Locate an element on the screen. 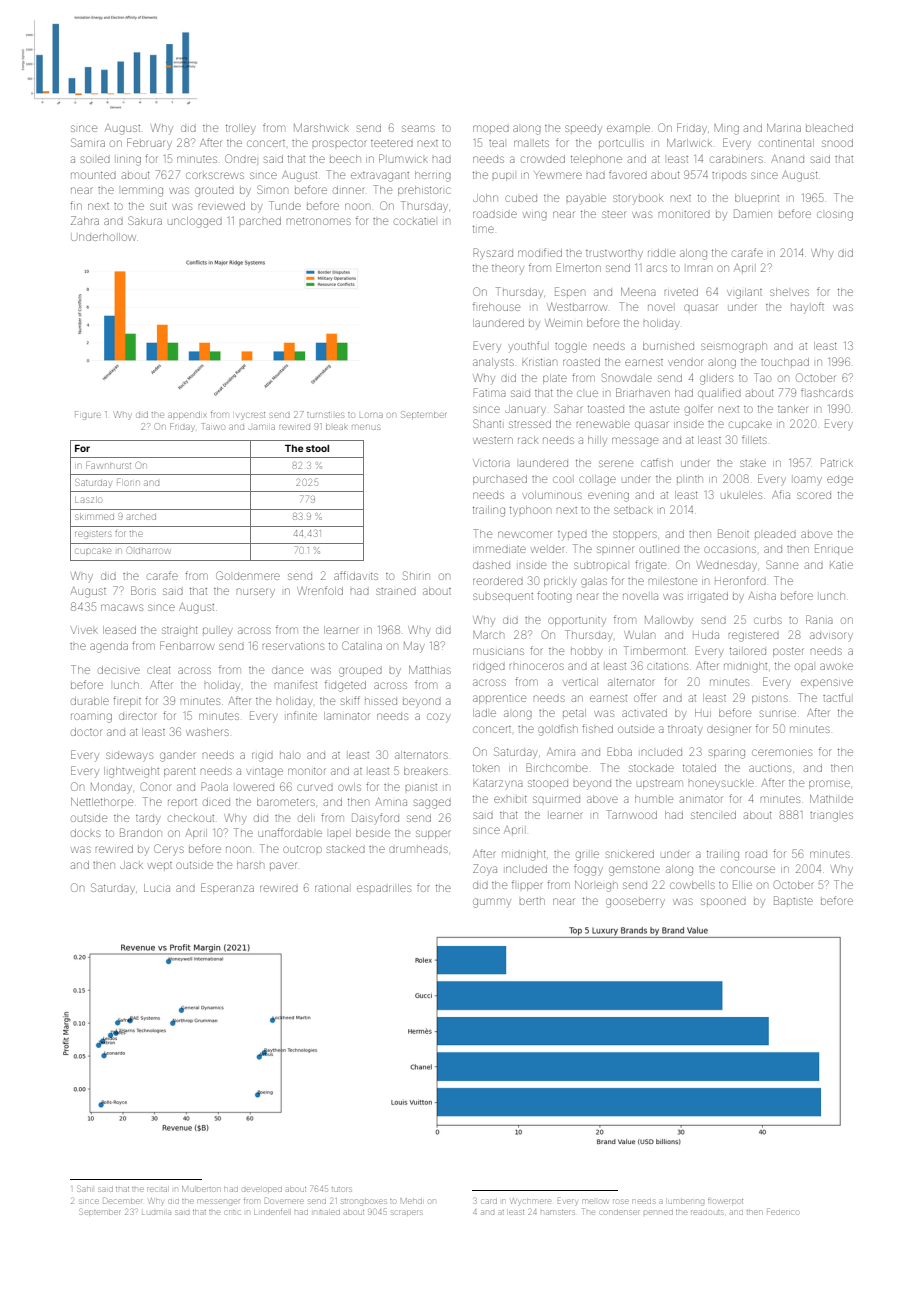  Marina is located at coordinates (784, 128).
